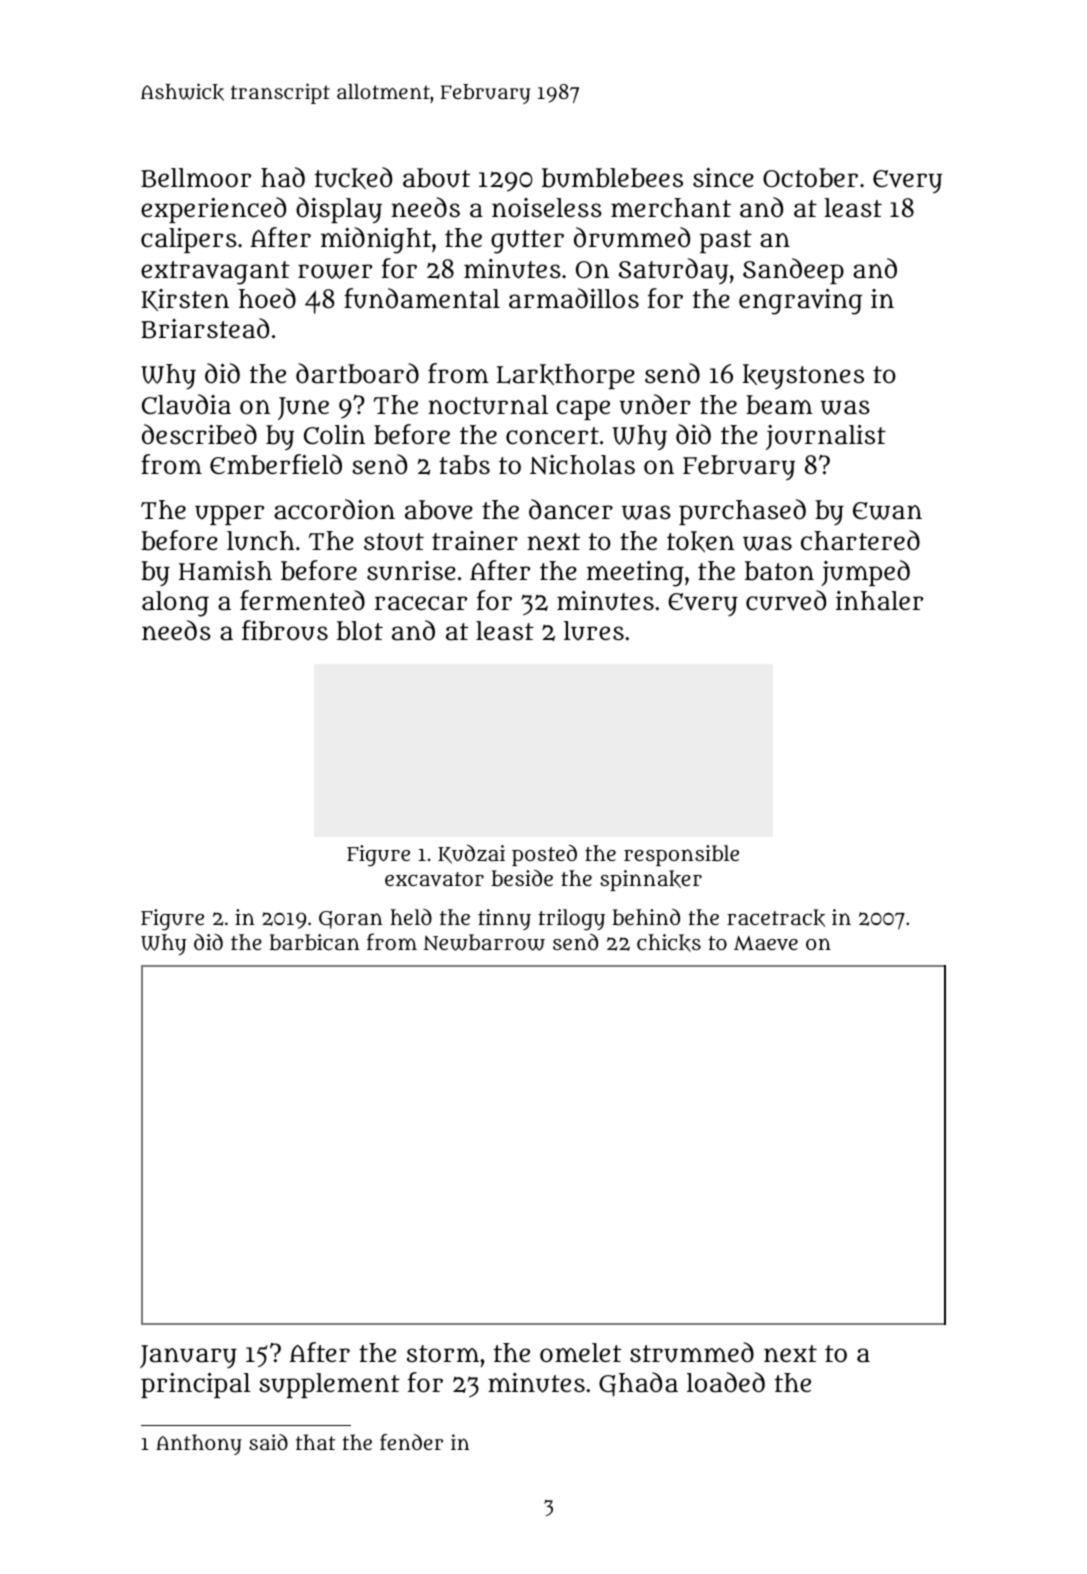 This screenshot has width=1087, height=1574. Describe the element at coordinates (376, 240) in the screenshot. I see `midnight` at that location.
